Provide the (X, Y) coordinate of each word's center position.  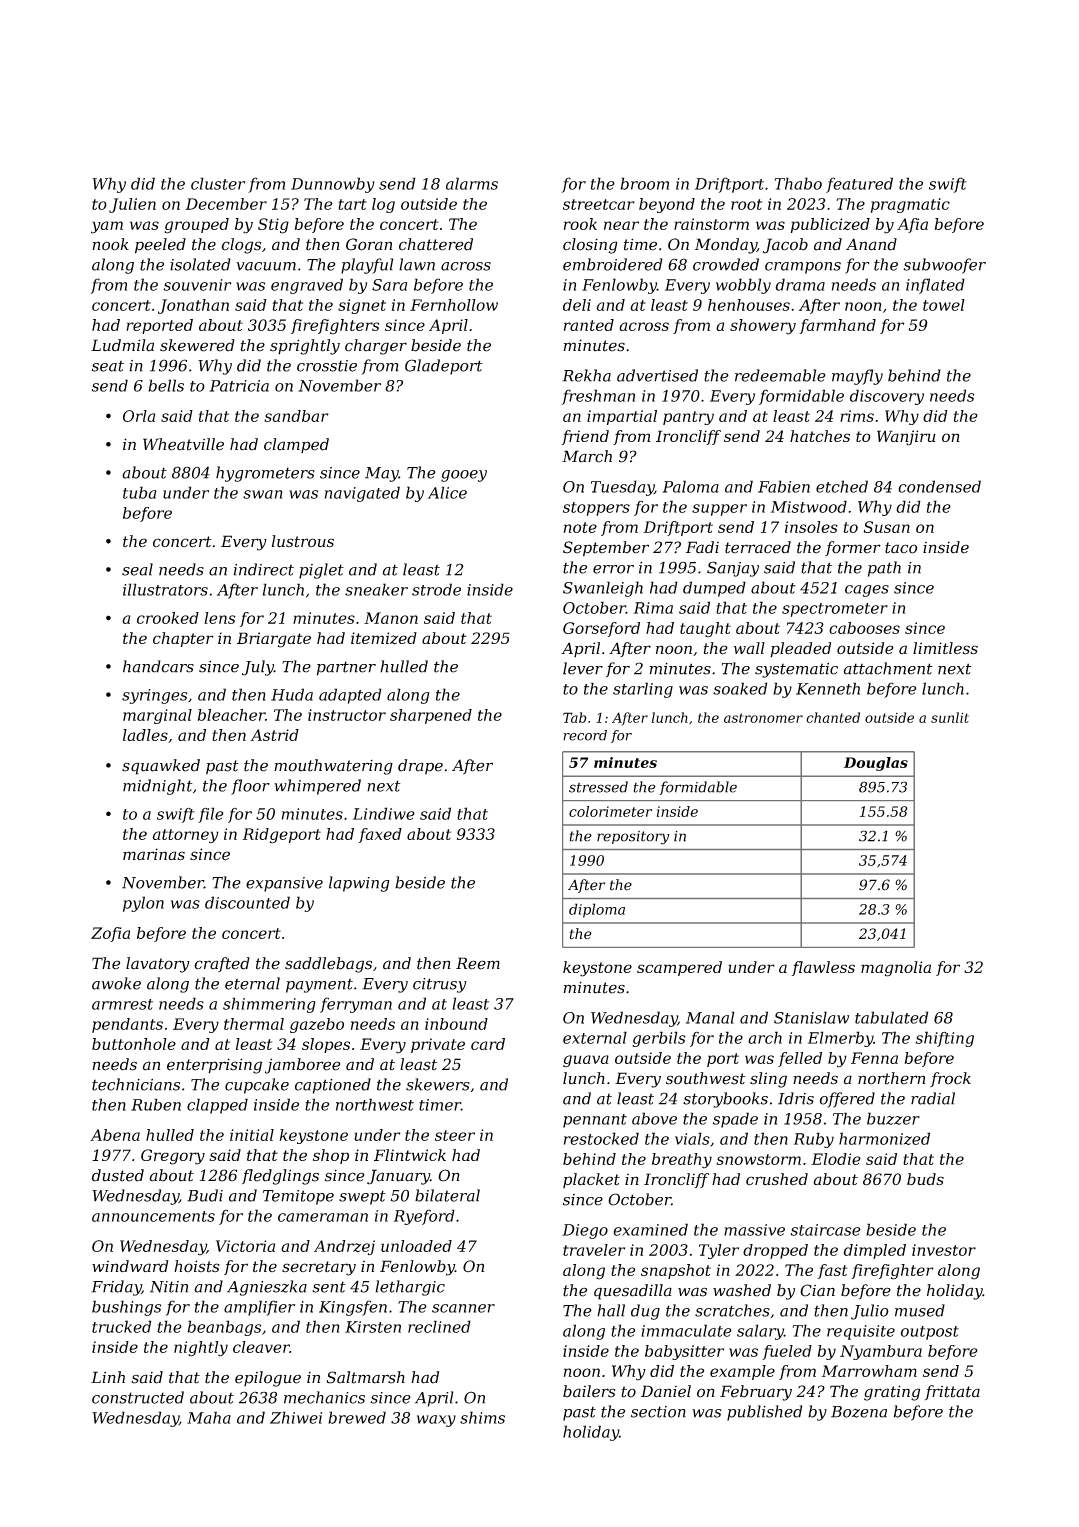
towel (944, 305)
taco (901, 548)
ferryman (356, 1005)
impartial (622, 417)
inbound (456, 1024)
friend (585, 437)
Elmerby (840, 1039)
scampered (679, 968)
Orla (139, 416)
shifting (944, 1039)
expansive (284, 884)
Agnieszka (267, 1288)
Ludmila (122, 345)
